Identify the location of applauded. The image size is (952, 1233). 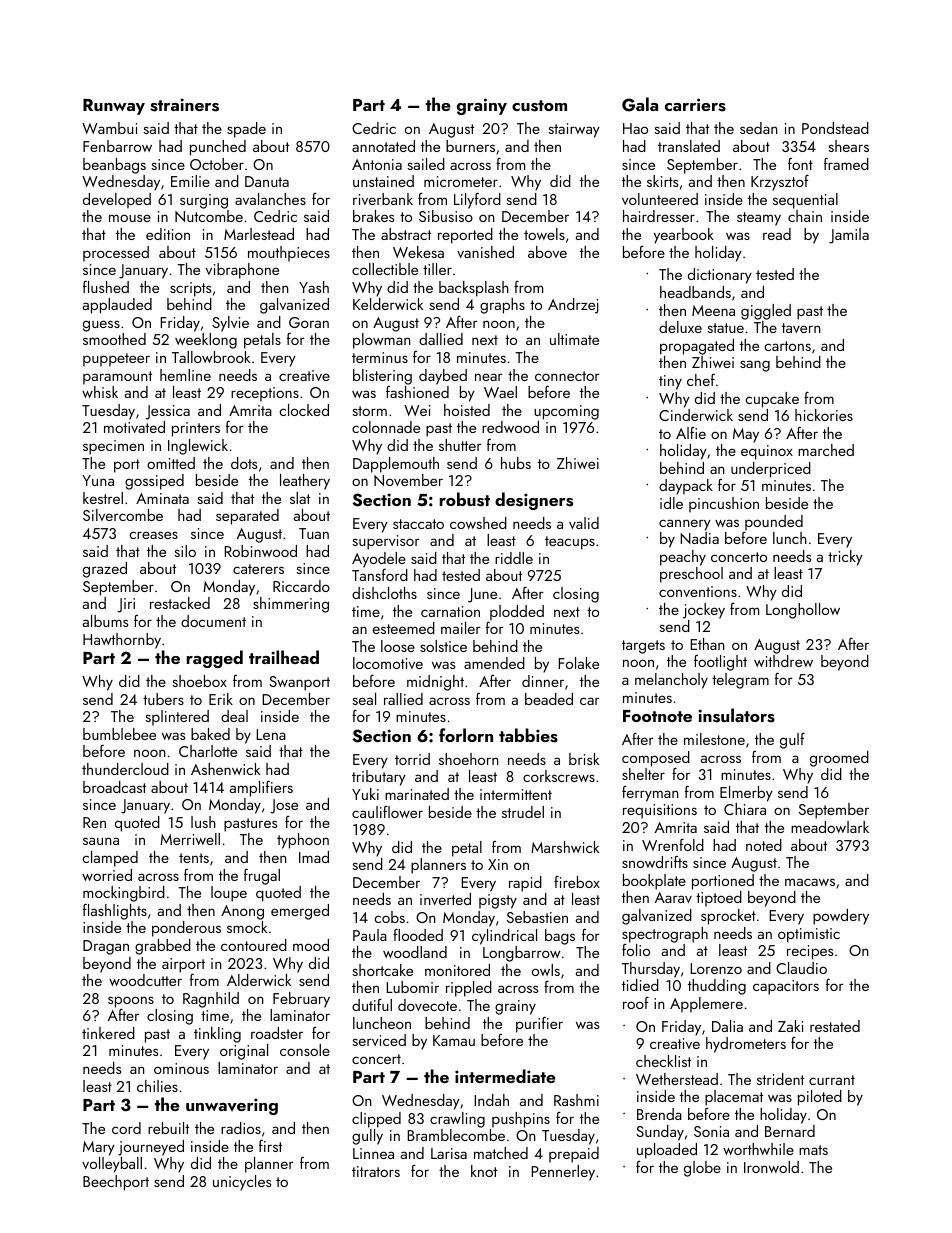
(117, 306).
